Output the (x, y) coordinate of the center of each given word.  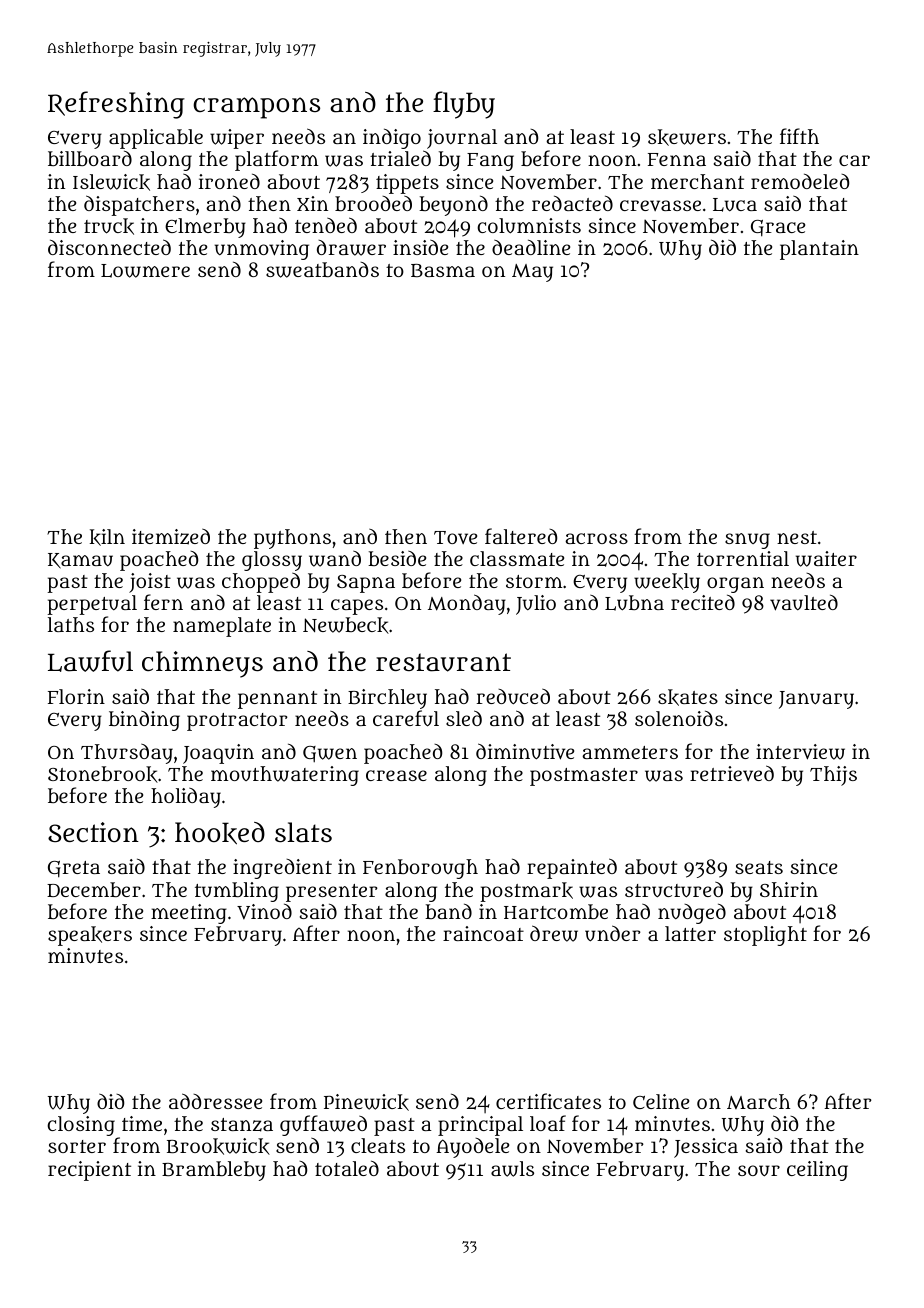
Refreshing (116, 105)
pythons (292, 539)
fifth (799, 136)
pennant (277, 700)
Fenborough (420, 869)
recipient (89, 1171)
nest (797, 537)
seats (759, 867)
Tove (455, 537)
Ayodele (472, 1148)
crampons (256, 108)
